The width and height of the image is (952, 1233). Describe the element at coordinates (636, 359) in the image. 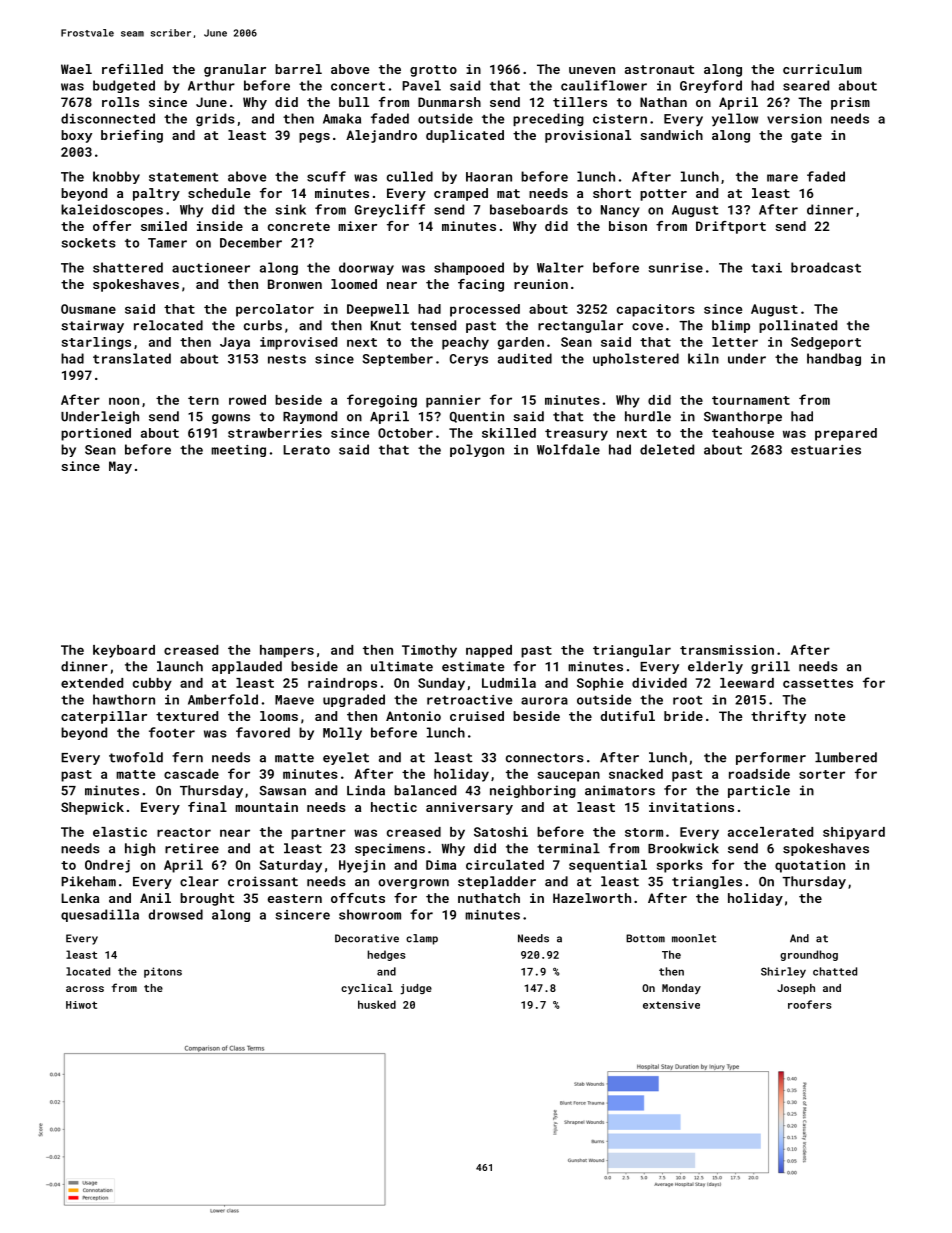

I see `upholstered` at that location.
